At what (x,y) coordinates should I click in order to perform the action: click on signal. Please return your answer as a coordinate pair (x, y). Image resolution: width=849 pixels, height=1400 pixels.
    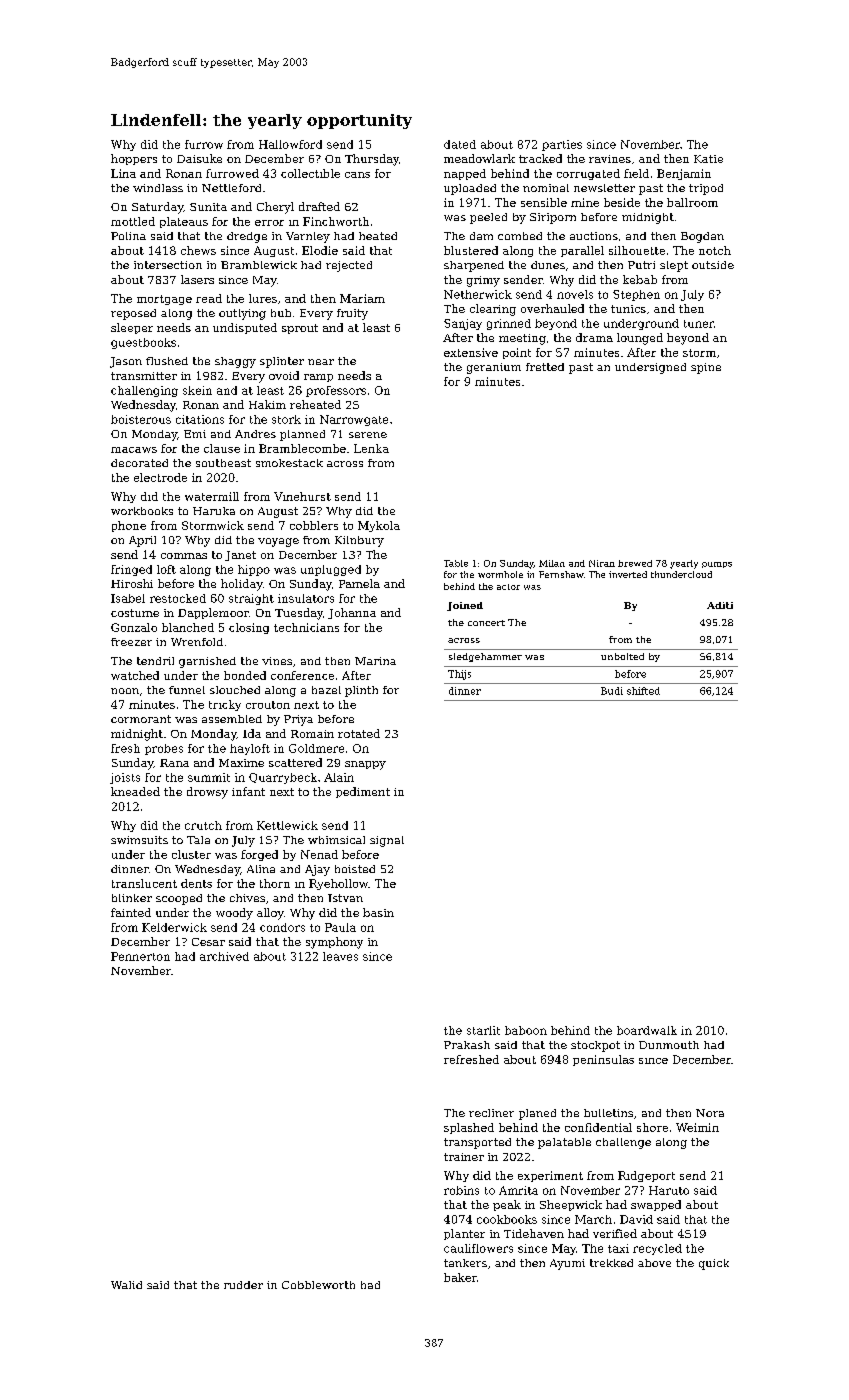
    Looking at the image, I should click on (387, 841).
